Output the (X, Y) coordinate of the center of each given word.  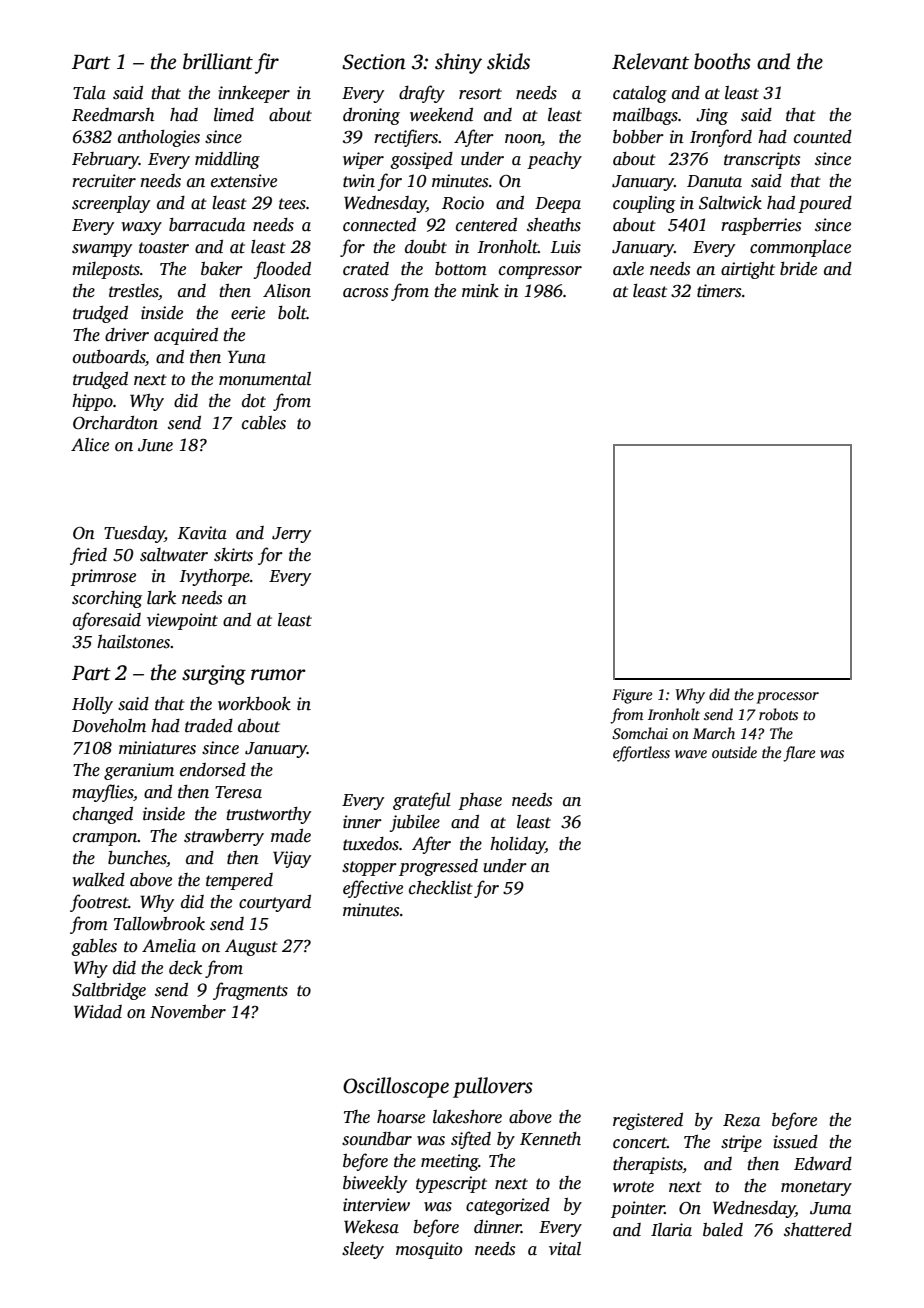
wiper (363, 160)
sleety (363, 1250)
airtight (748, 270)
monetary (816, 1188)
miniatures (157, 748)
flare (799, 754)
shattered (818, 1230)
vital (565, 1249)
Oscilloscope (396, 1087)
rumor (278, 675)
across (365, 293)
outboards (109, 357)
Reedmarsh (113, 115)
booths (722, 61)
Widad (98, 1012)
